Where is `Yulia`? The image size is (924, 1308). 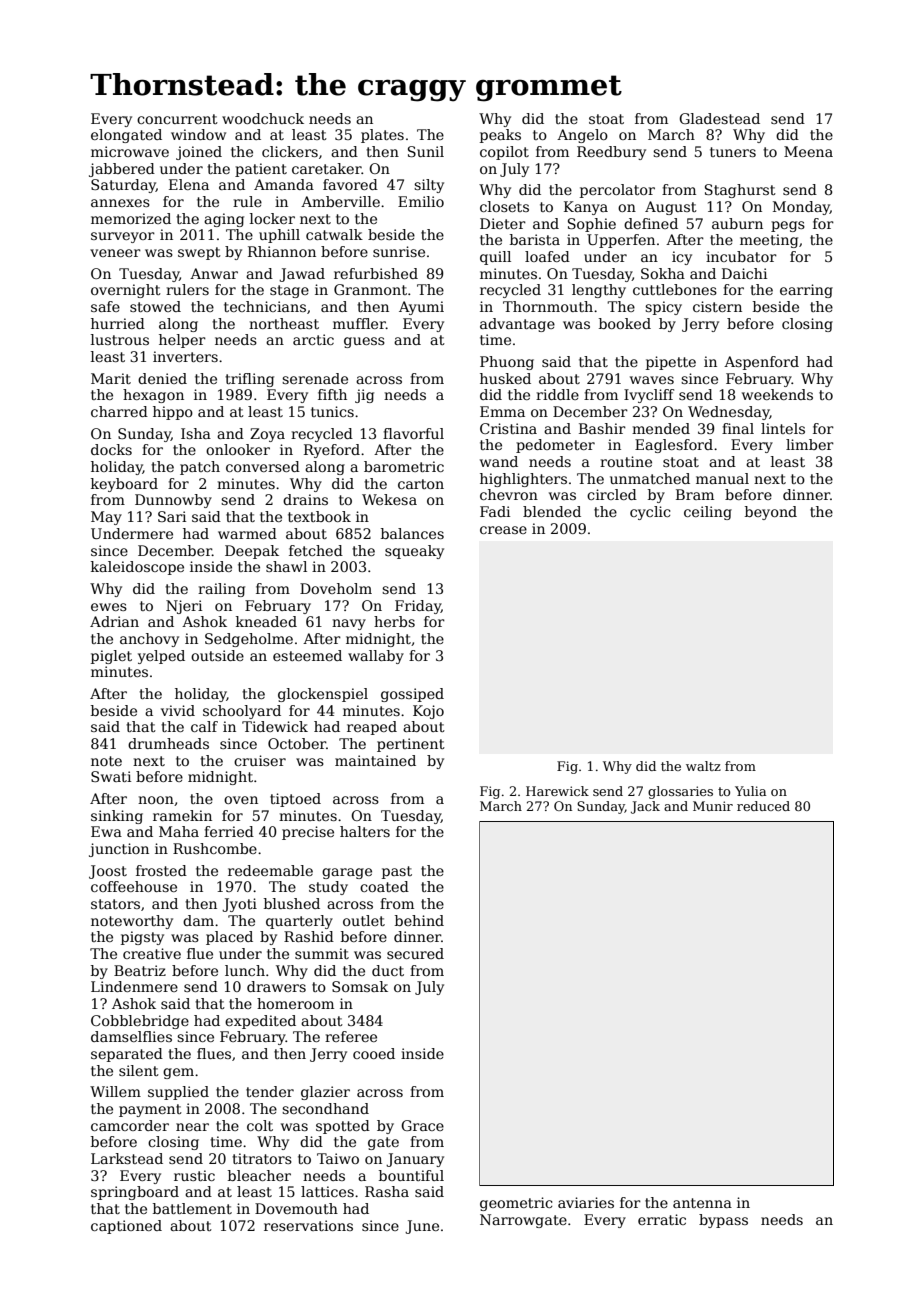 Yulia is located at coordinates (750, 791).
